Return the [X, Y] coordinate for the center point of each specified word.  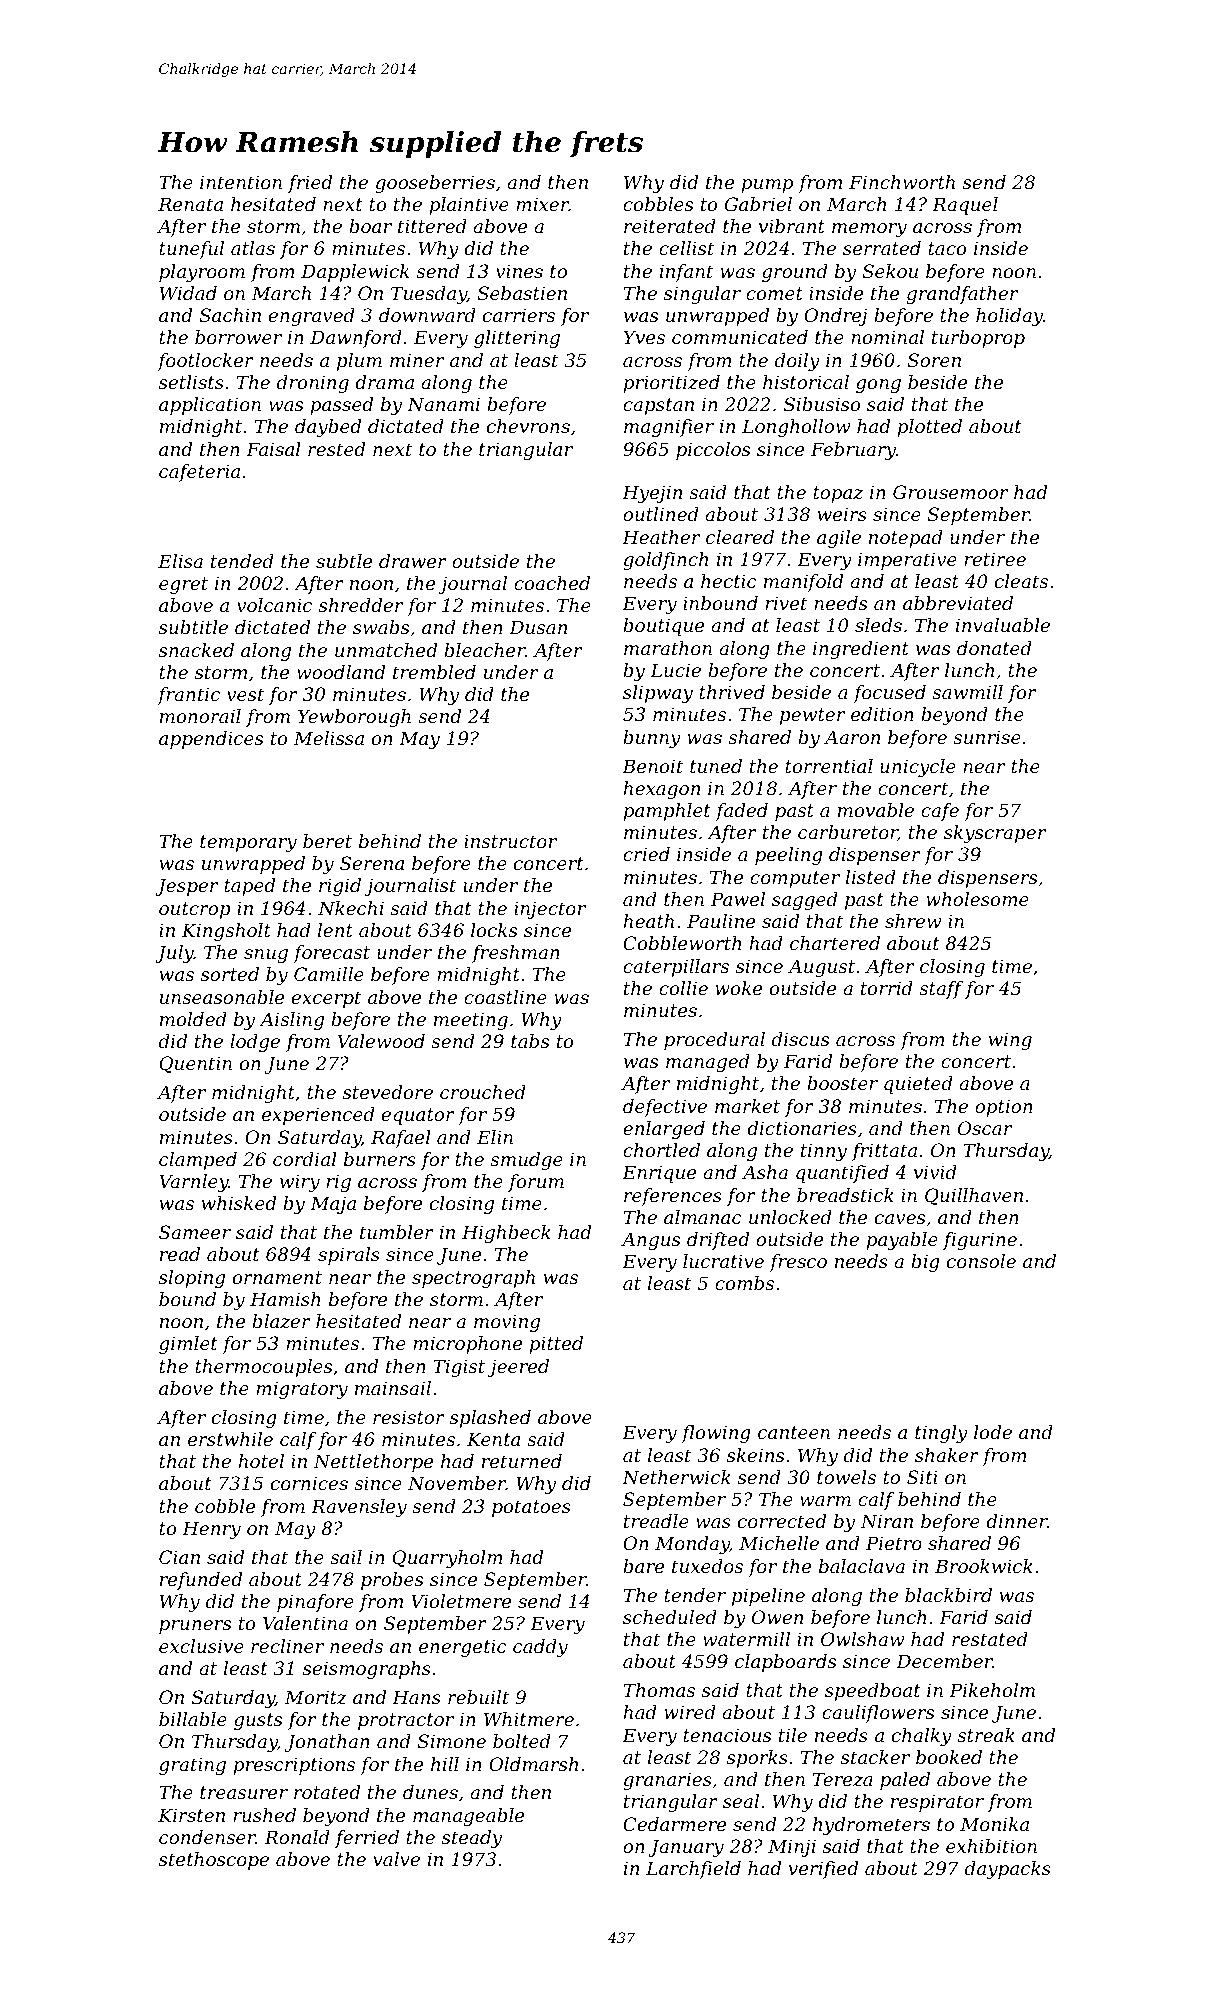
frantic [188, 696]
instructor [510, 841]
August [821, 968]
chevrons [528, 426]
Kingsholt [226, 932]
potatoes [531, 1508]
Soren [934, 360]
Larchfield [693, 1870]
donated [994, 648]
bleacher [484, 650]
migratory [302, 1390]
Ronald [297, 1837]
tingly [941, 1434]
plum [359, 362]
